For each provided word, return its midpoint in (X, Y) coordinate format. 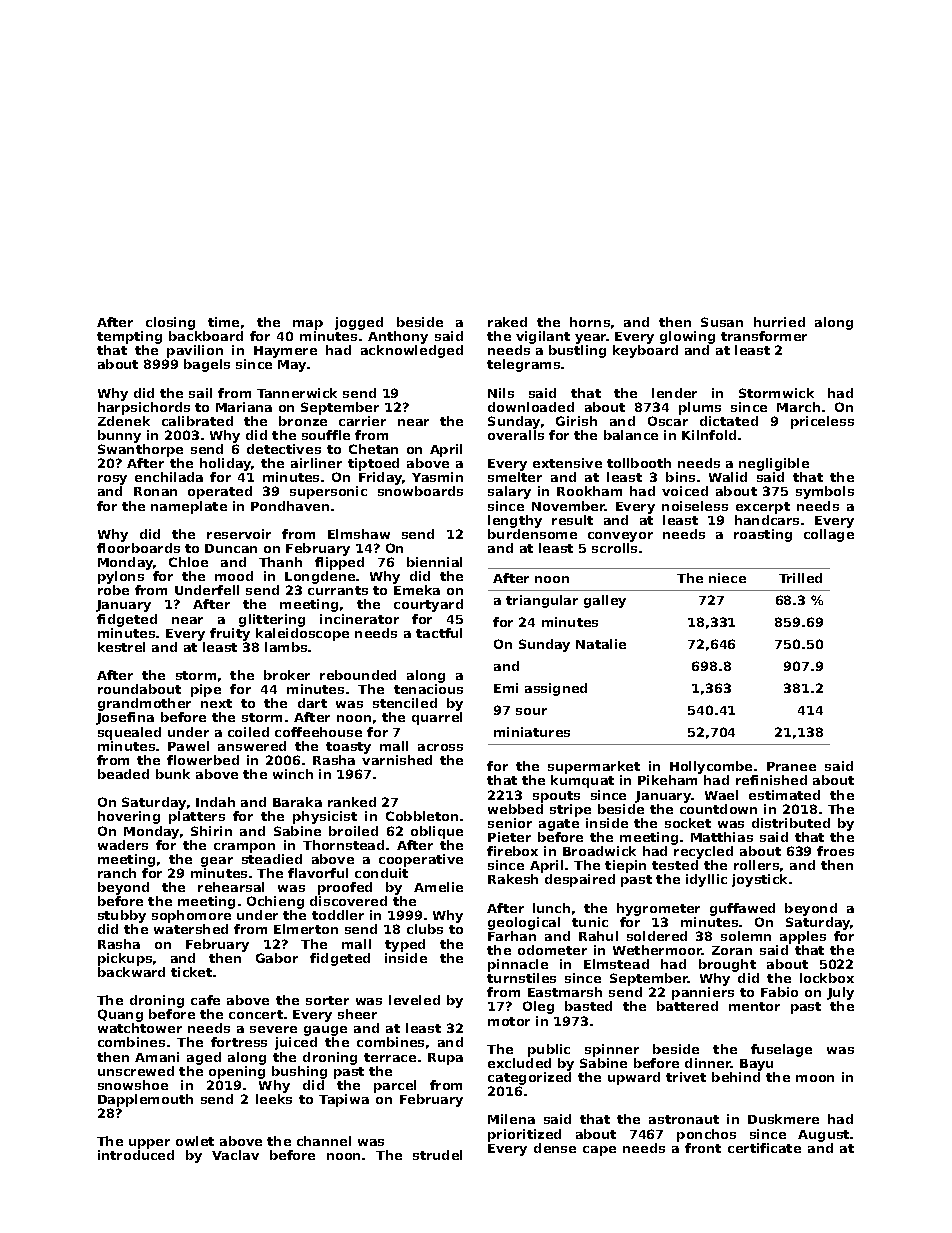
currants (338, 590)
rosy (112, 480)
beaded (123, 774)
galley (605, 601)
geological (524, 923)
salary (509, 492)
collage (829, 535)
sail (200, 393)
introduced (136, 1155)
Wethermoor (657, 950)
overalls (516, 435)
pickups (125, 959)
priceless (822, 422)
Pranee (791, 766)
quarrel (437, 718)
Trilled (800, 578)
